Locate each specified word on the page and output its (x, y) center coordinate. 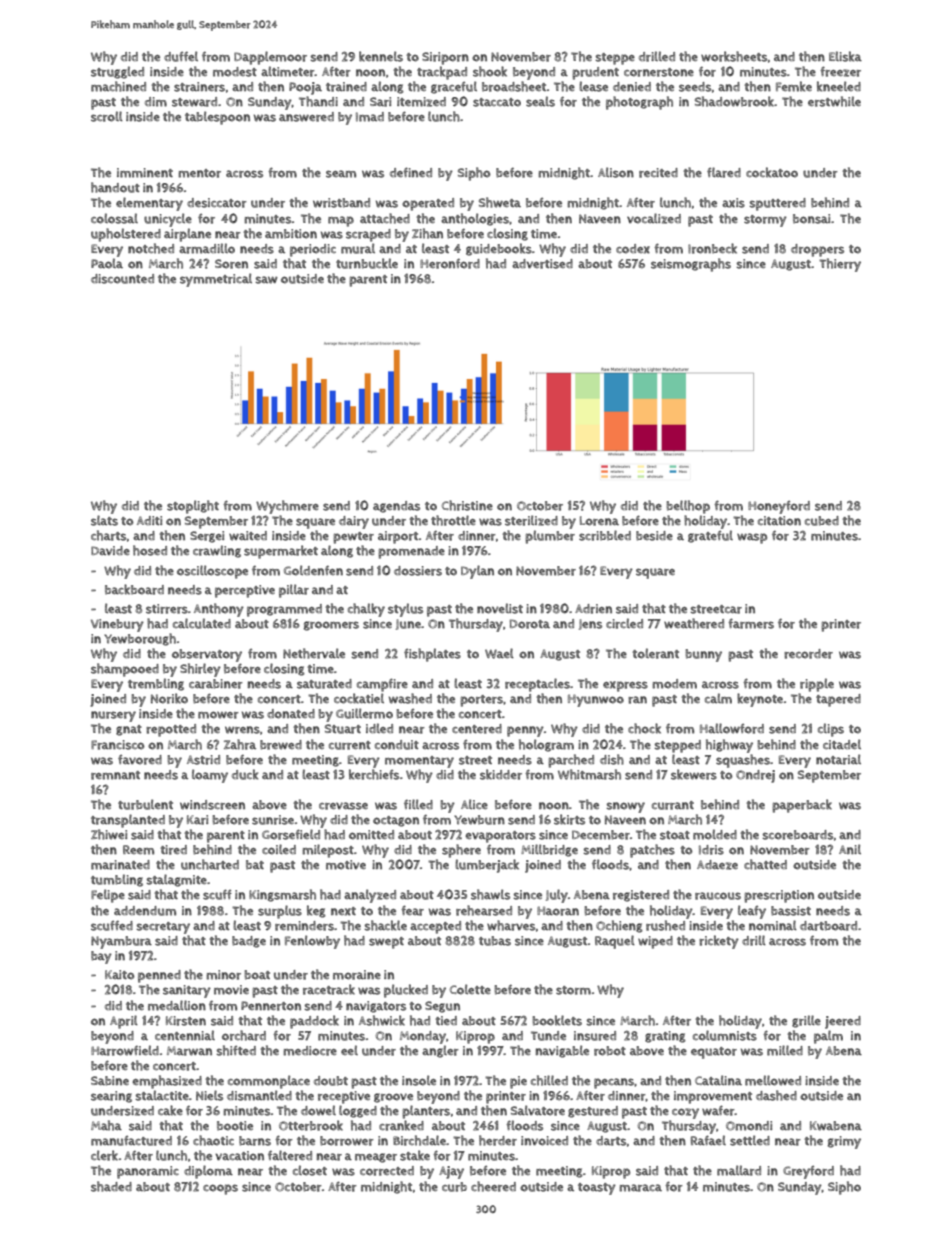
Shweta (500, 202)
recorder (808, 654)
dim (156, 102)
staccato (497, 102)
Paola (107, 263)
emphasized (167, 1082)
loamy (210, 776)
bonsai (811, 219)
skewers (694, 774)
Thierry (840, 265)
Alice (474, 804)
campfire (382, 685)
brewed (281, 745)
